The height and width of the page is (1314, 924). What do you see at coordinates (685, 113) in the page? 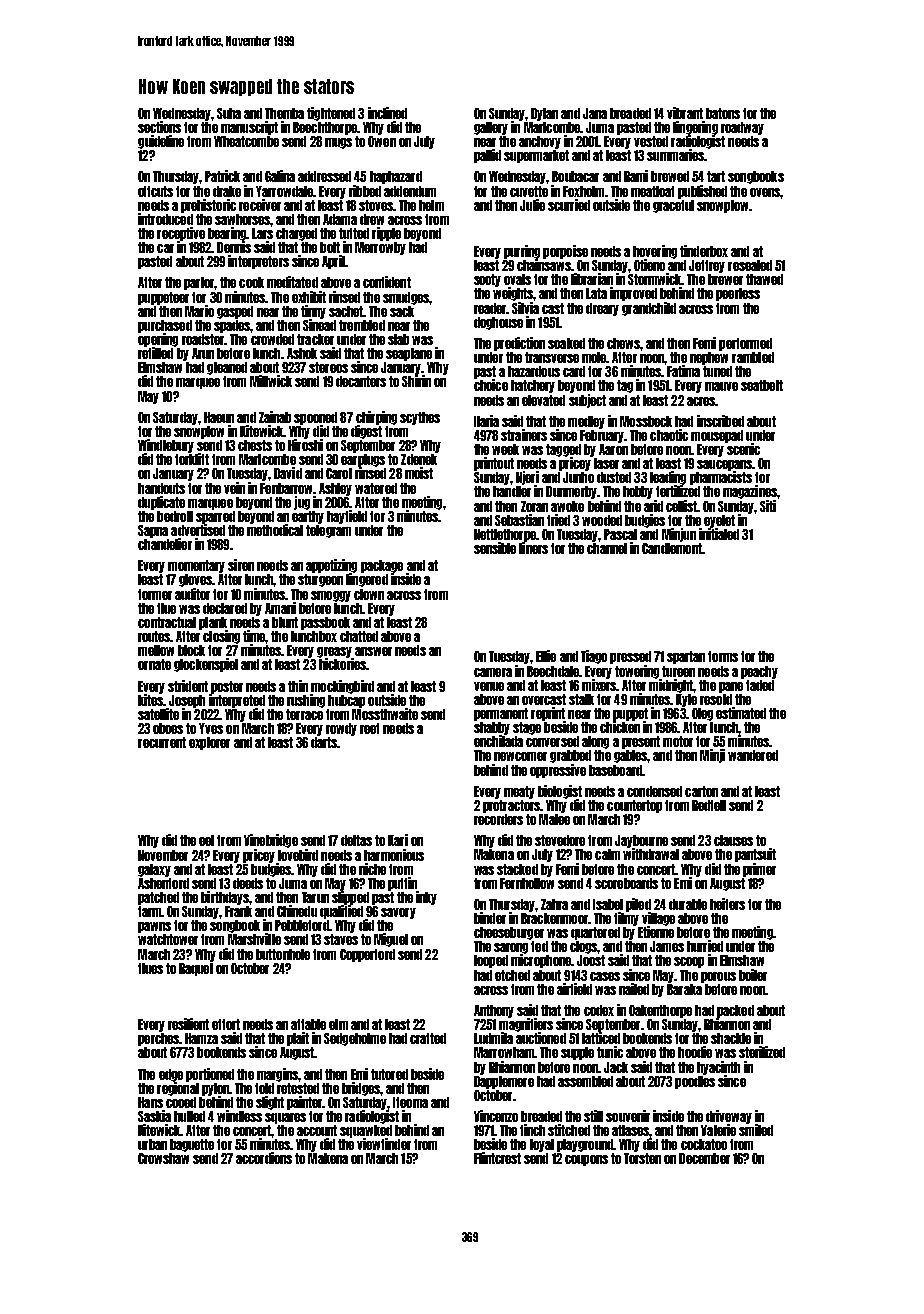
I see `vibrant` at bounding box center [685, 113].
